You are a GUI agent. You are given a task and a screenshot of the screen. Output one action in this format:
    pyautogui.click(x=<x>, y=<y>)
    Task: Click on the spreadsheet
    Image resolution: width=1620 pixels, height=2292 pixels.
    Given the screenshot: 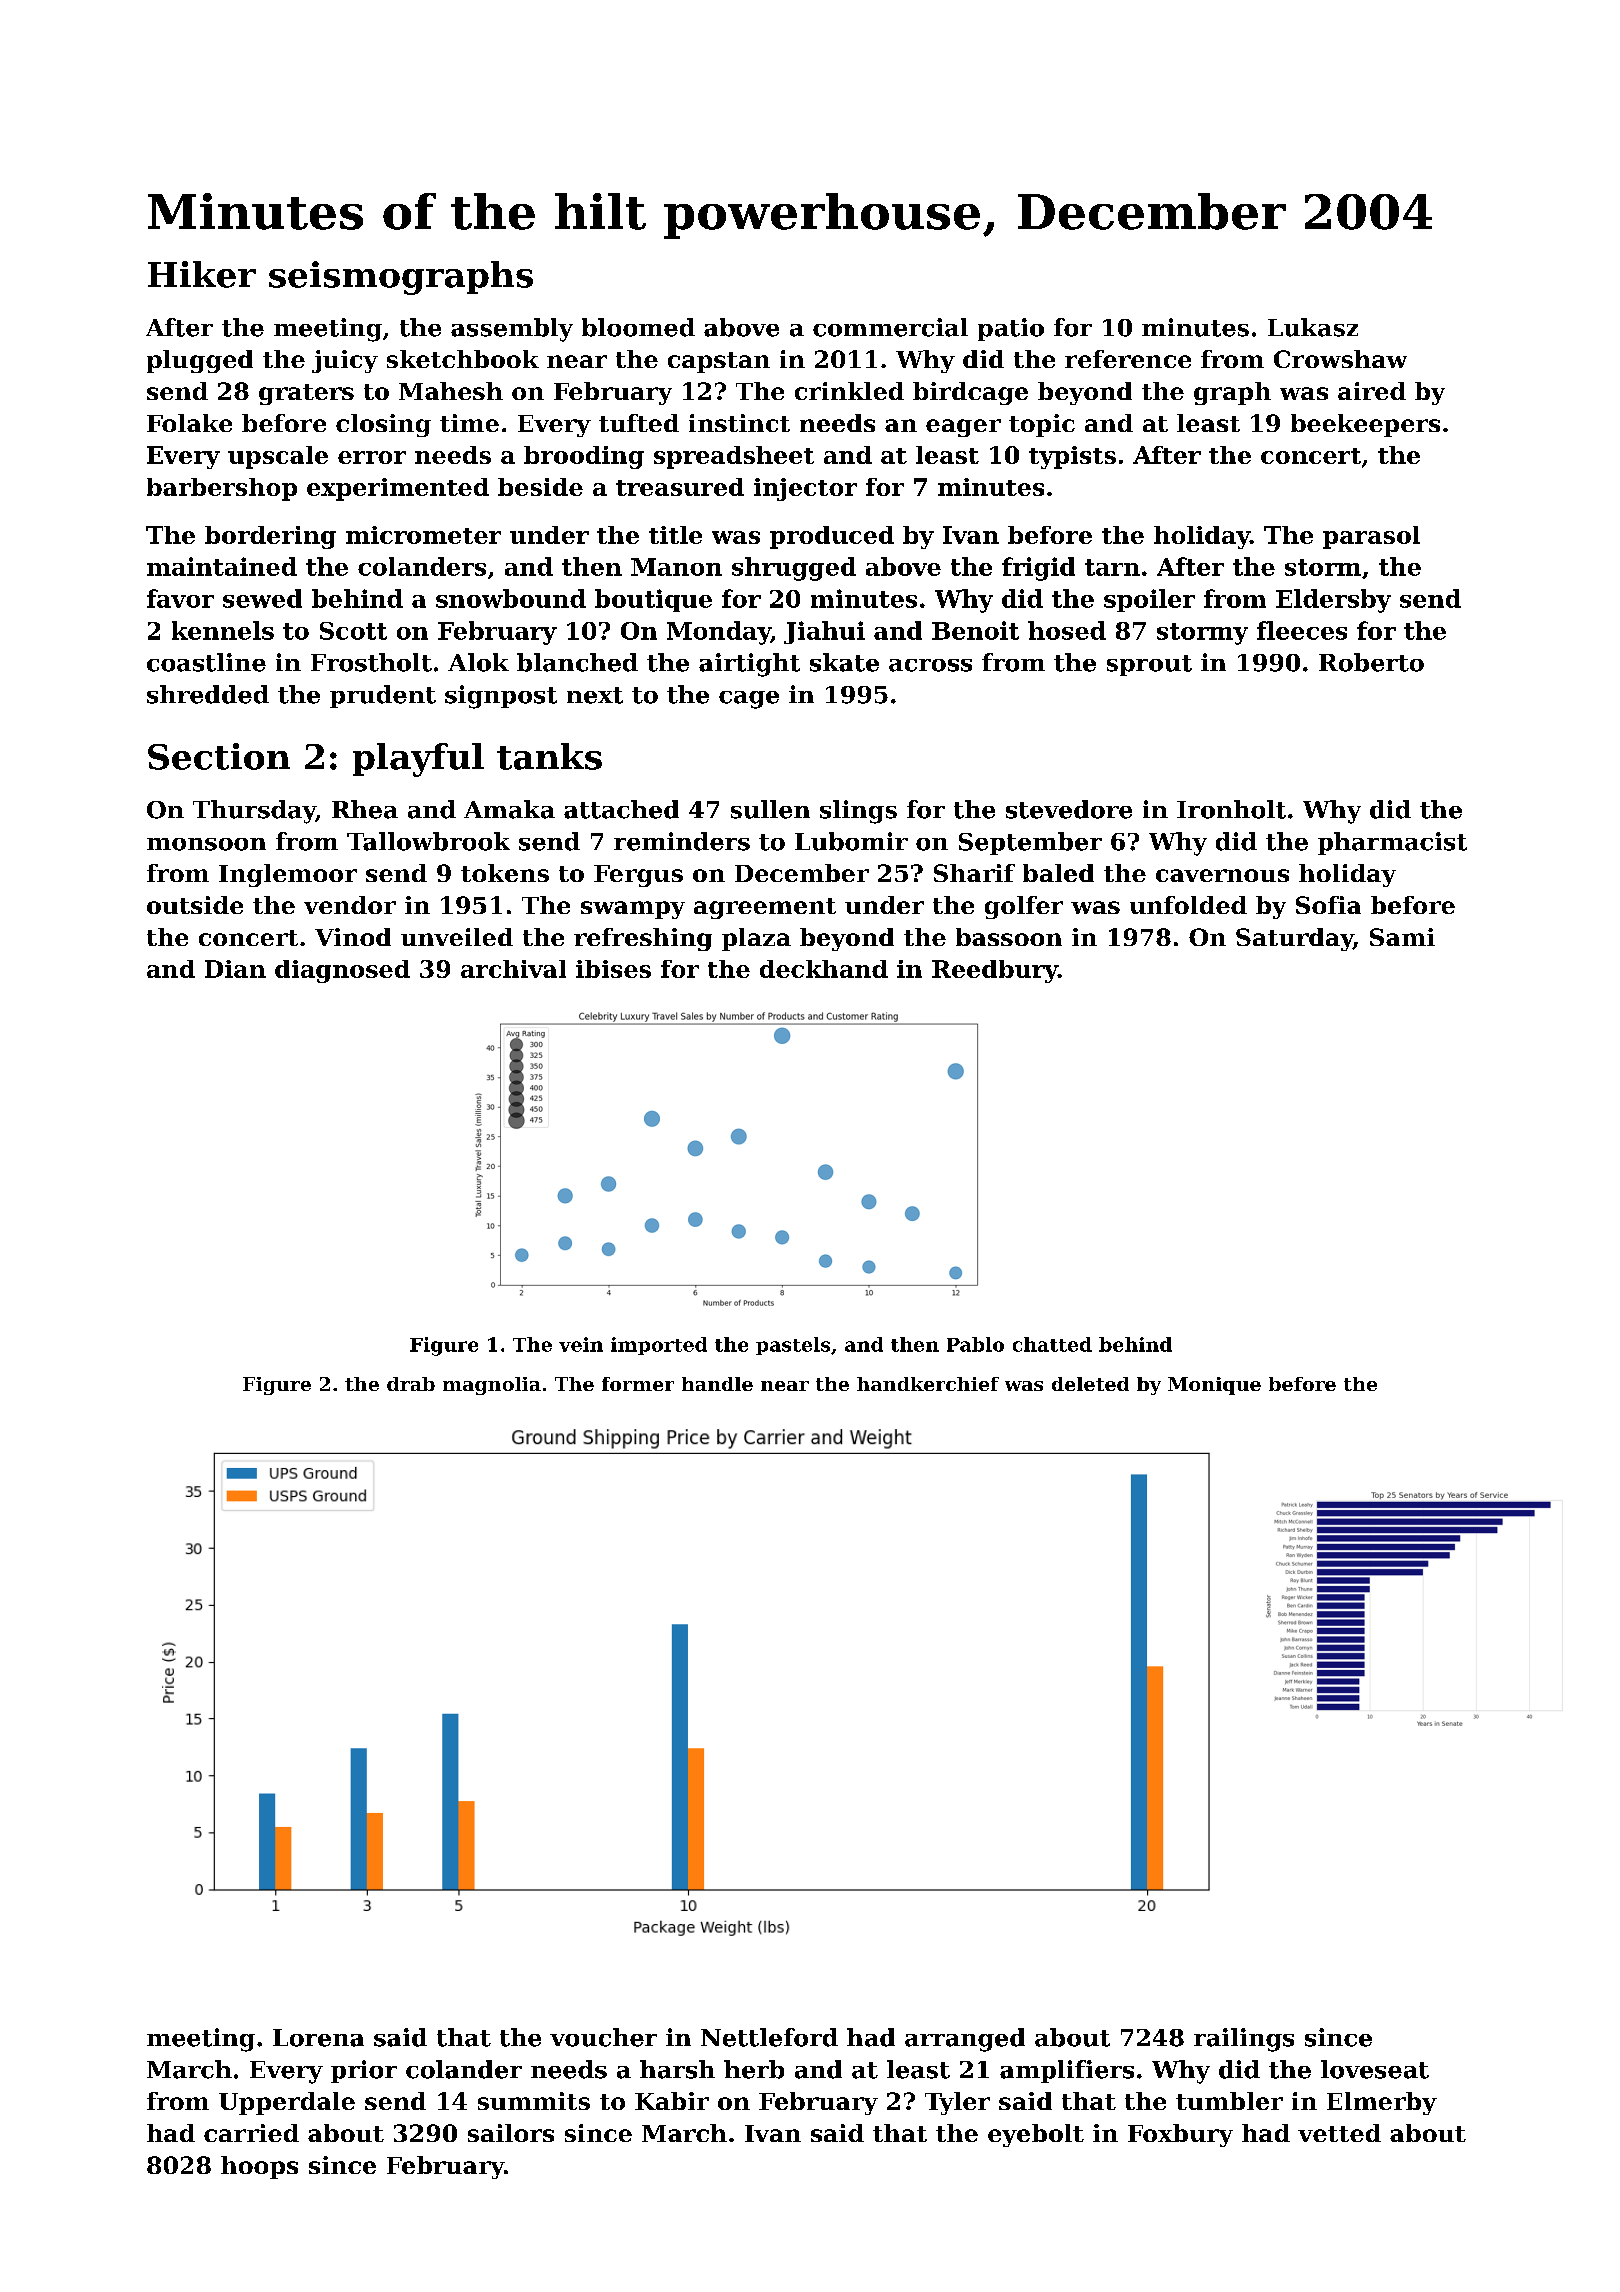 What is the action you would take?
    pyautogui.click(x=734, y=457)
